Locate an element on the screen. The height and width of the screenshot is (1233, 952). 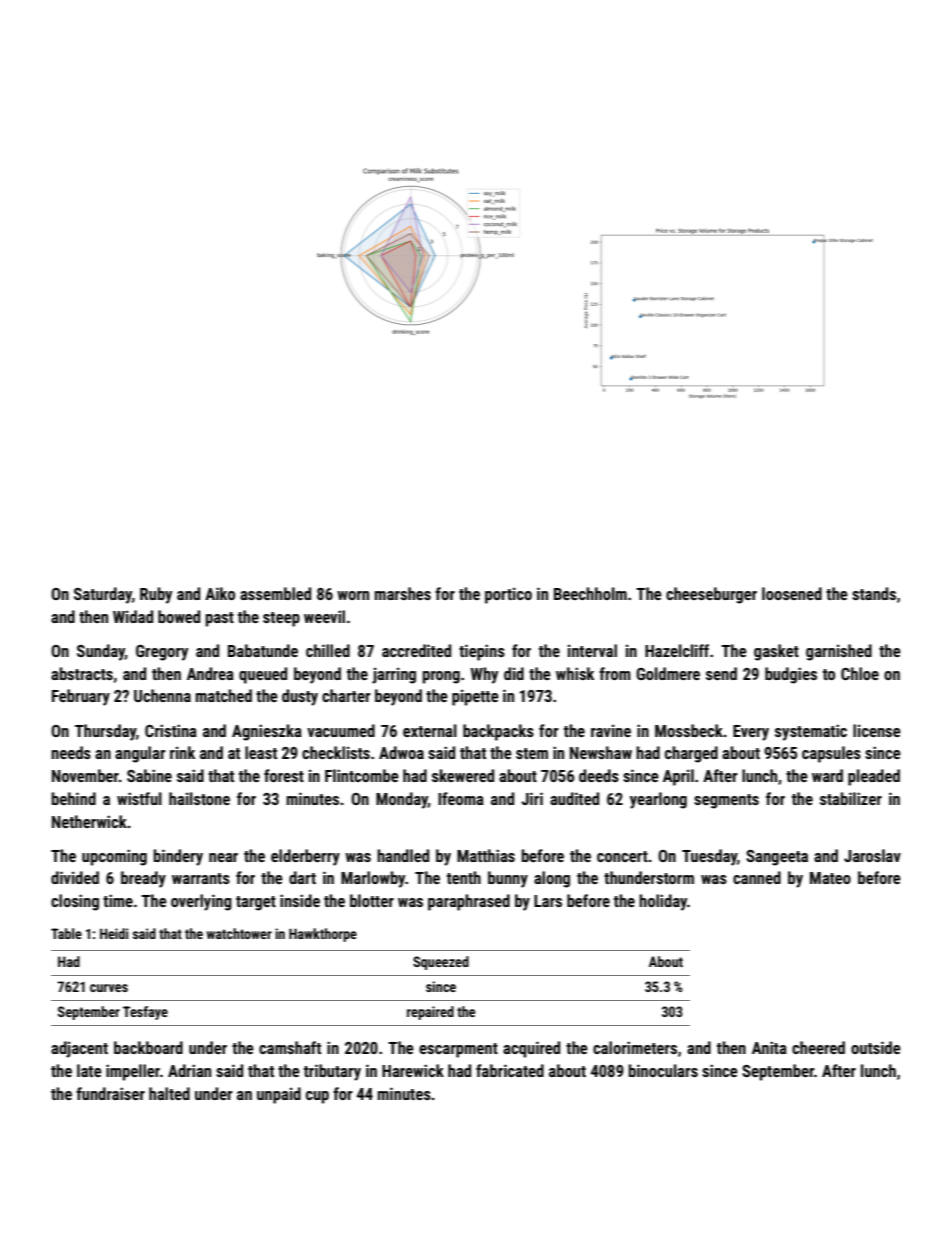
Sangeeta is located at coordinates (777, 858).
